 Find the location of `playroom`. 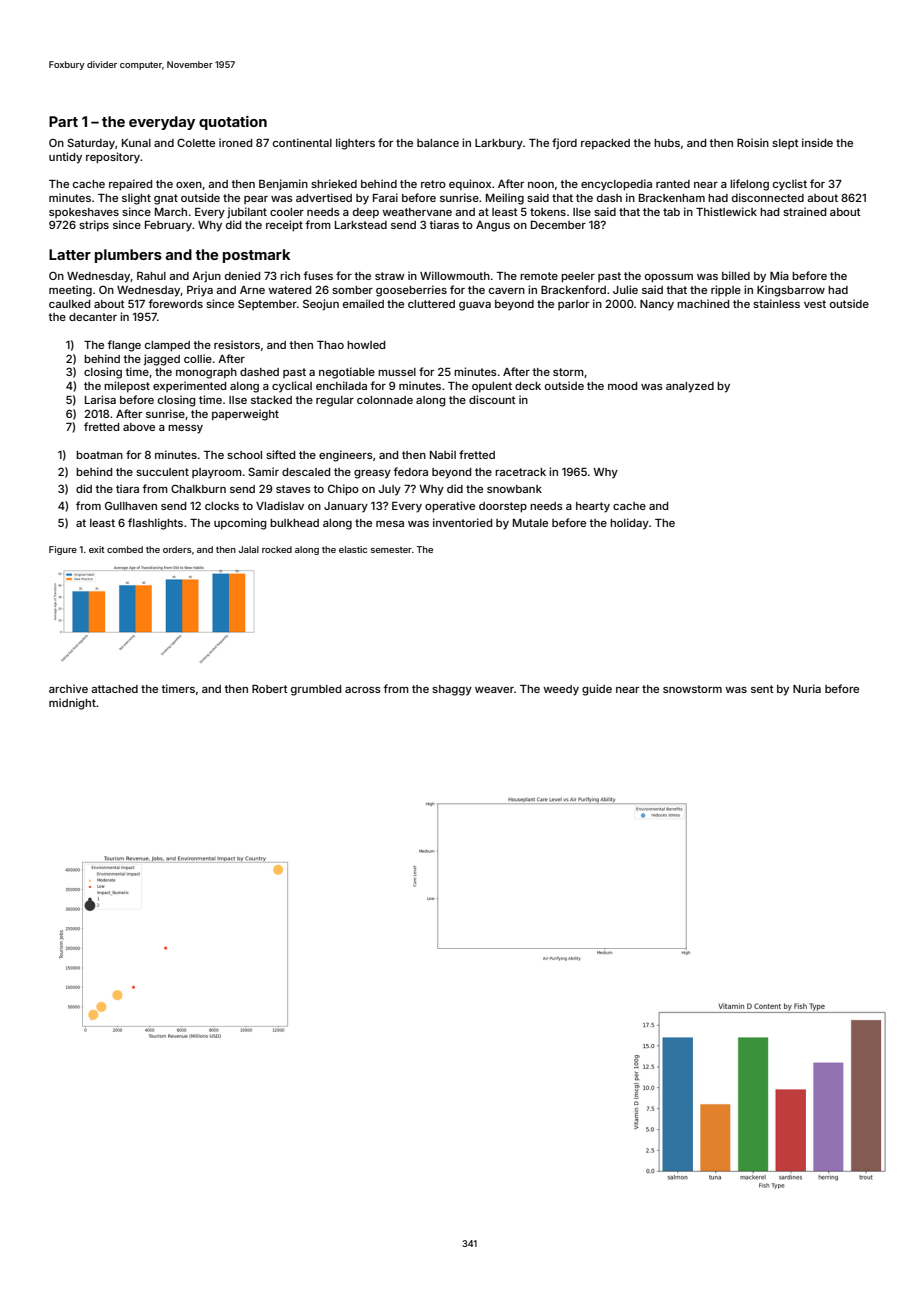

playroom is located at coordinates (217, 473).
